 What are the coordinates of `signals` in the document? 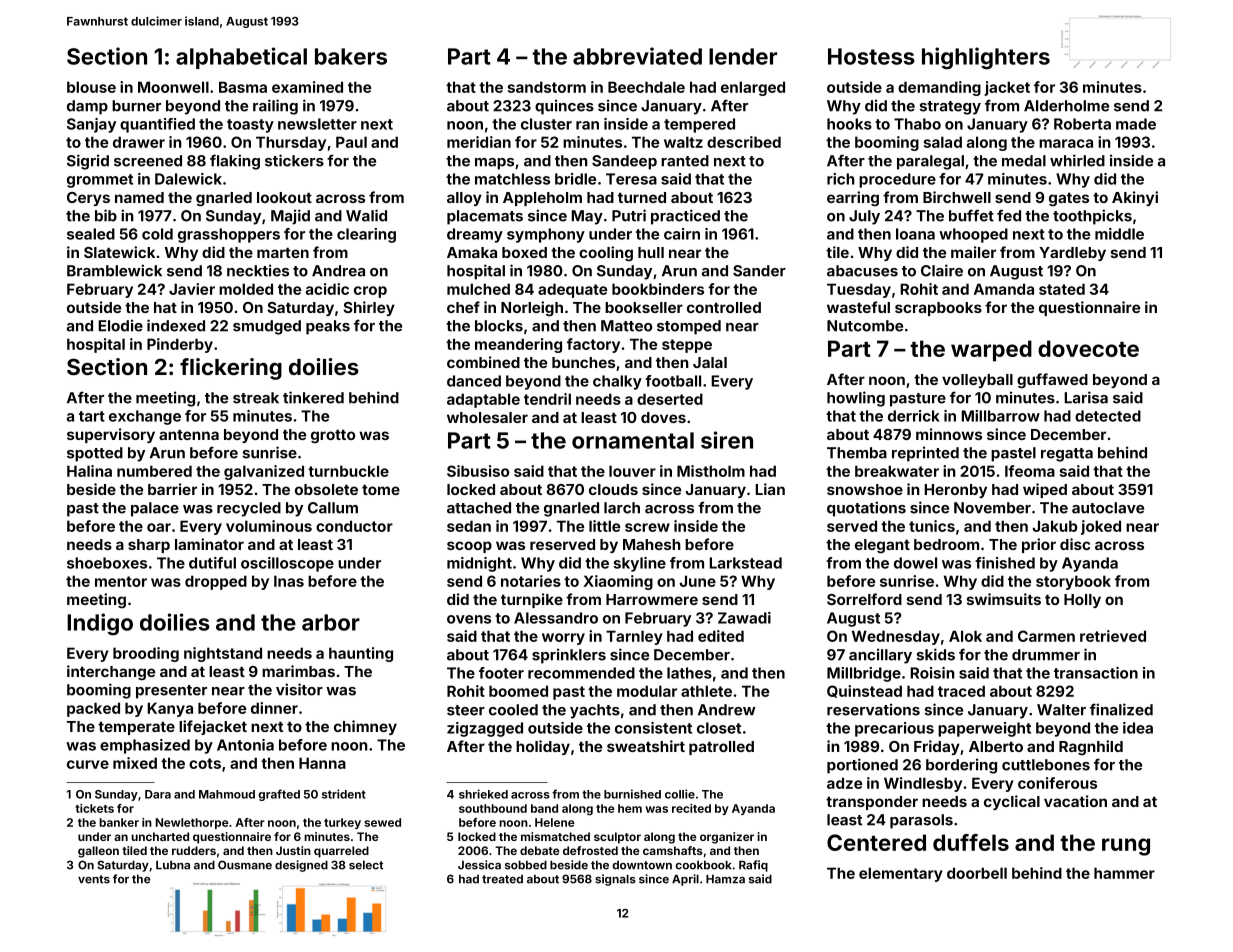 It's located at (615, 880).
